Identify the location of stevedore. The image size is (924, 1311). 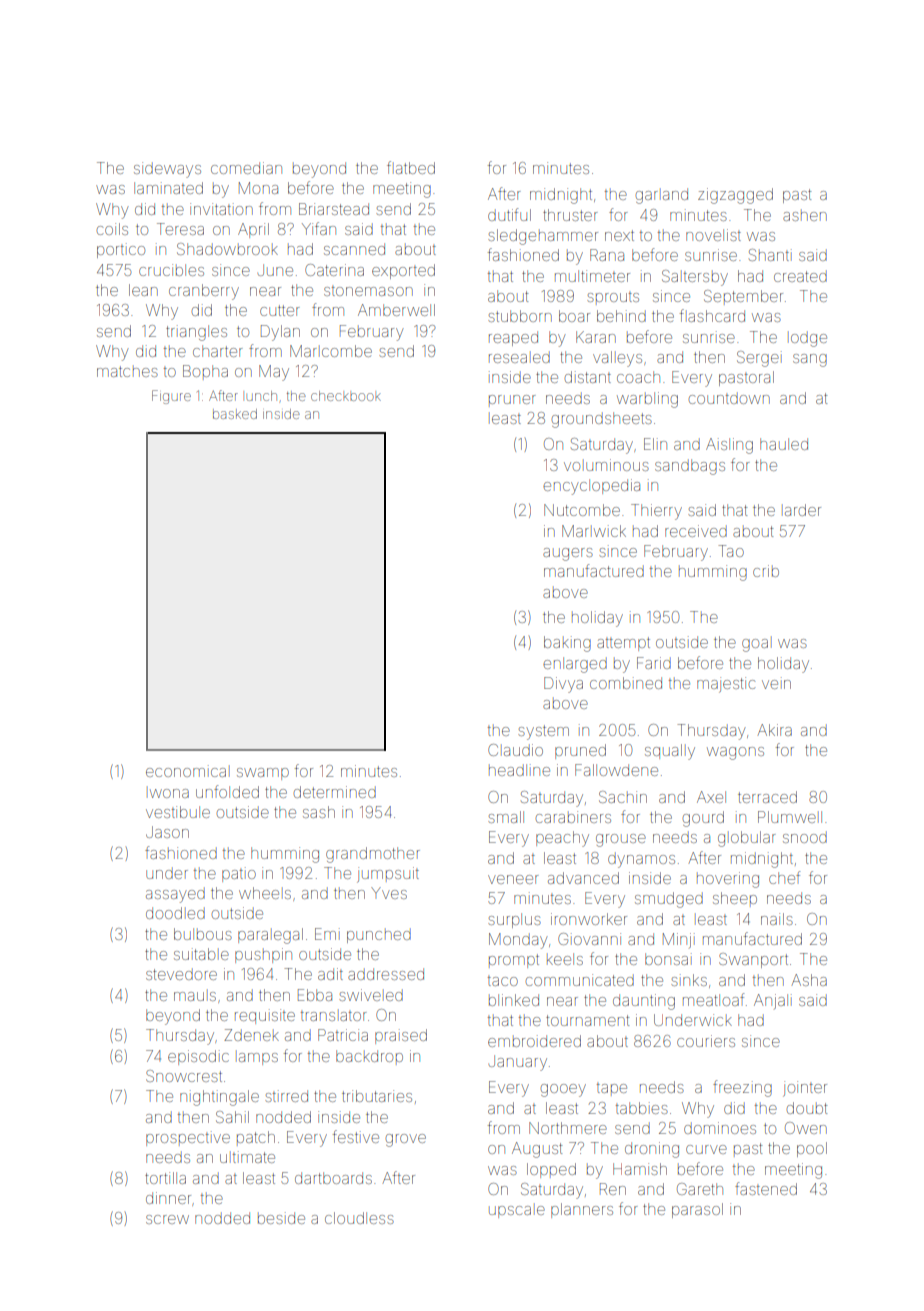
(181, 974).
